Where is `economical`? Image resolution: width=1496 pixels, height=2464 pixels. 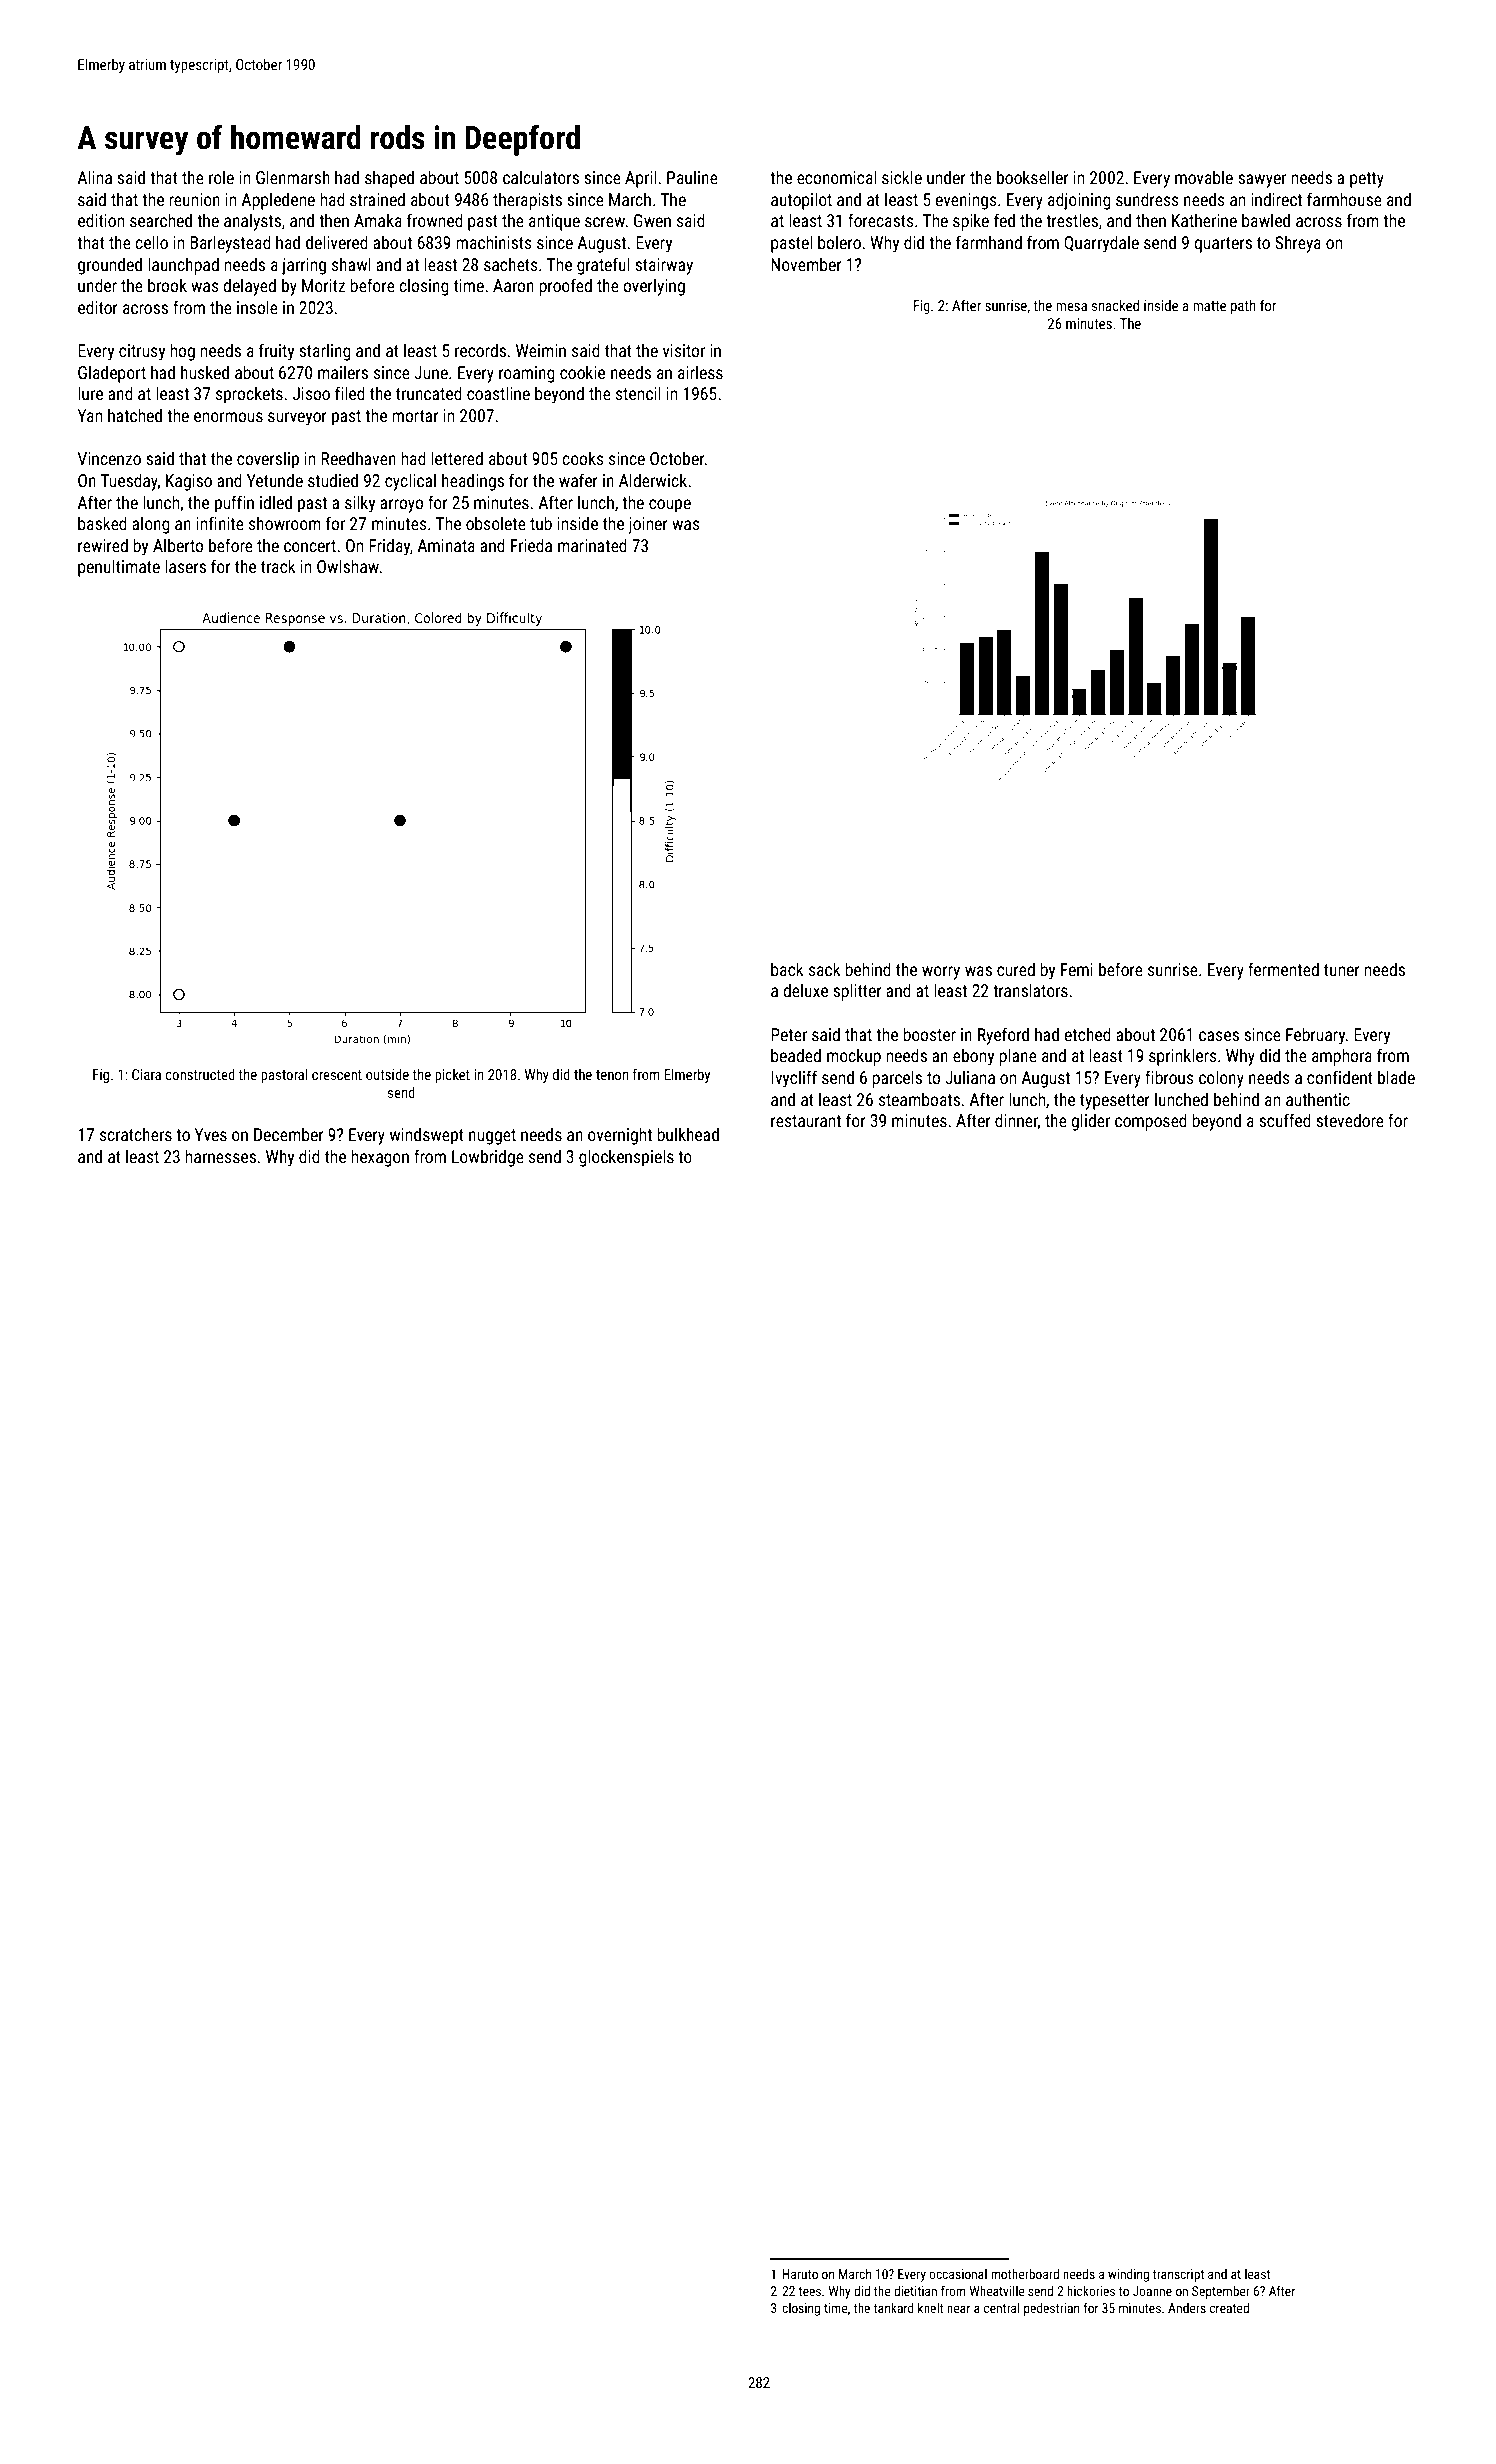
economical is located at coordinates (836, 177).
